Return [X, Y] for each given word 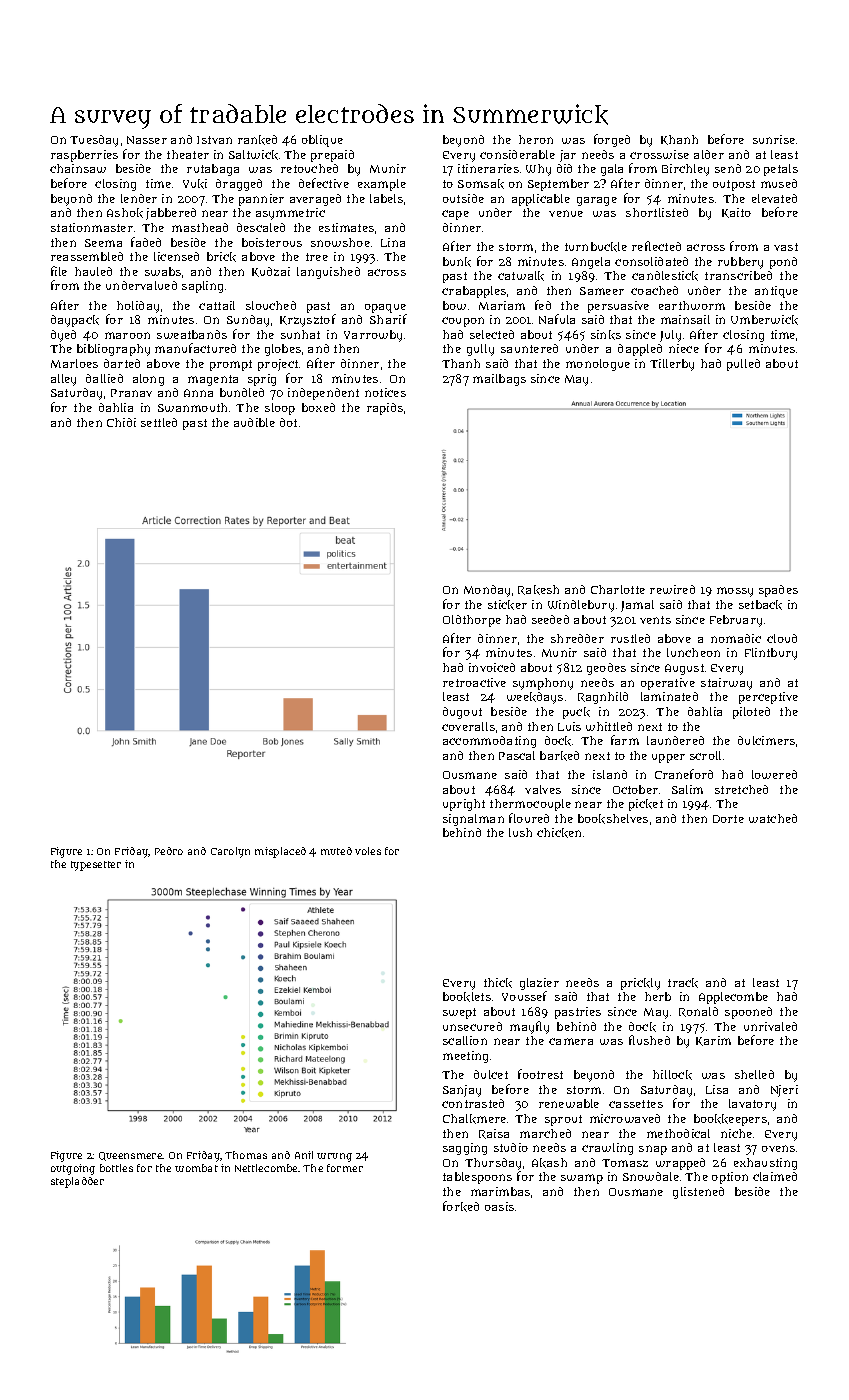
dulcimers [766, 740]
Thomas [246, 1155]
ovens [778, 1148]
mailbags [499, 380]
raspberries [84, 156]
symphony [543, 684]
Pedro [169, 851]
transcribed [738, 275]
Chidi [121, 422]
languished [328, 273]
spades [778, 591]
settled [159, 422]
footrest [540, 1074]
